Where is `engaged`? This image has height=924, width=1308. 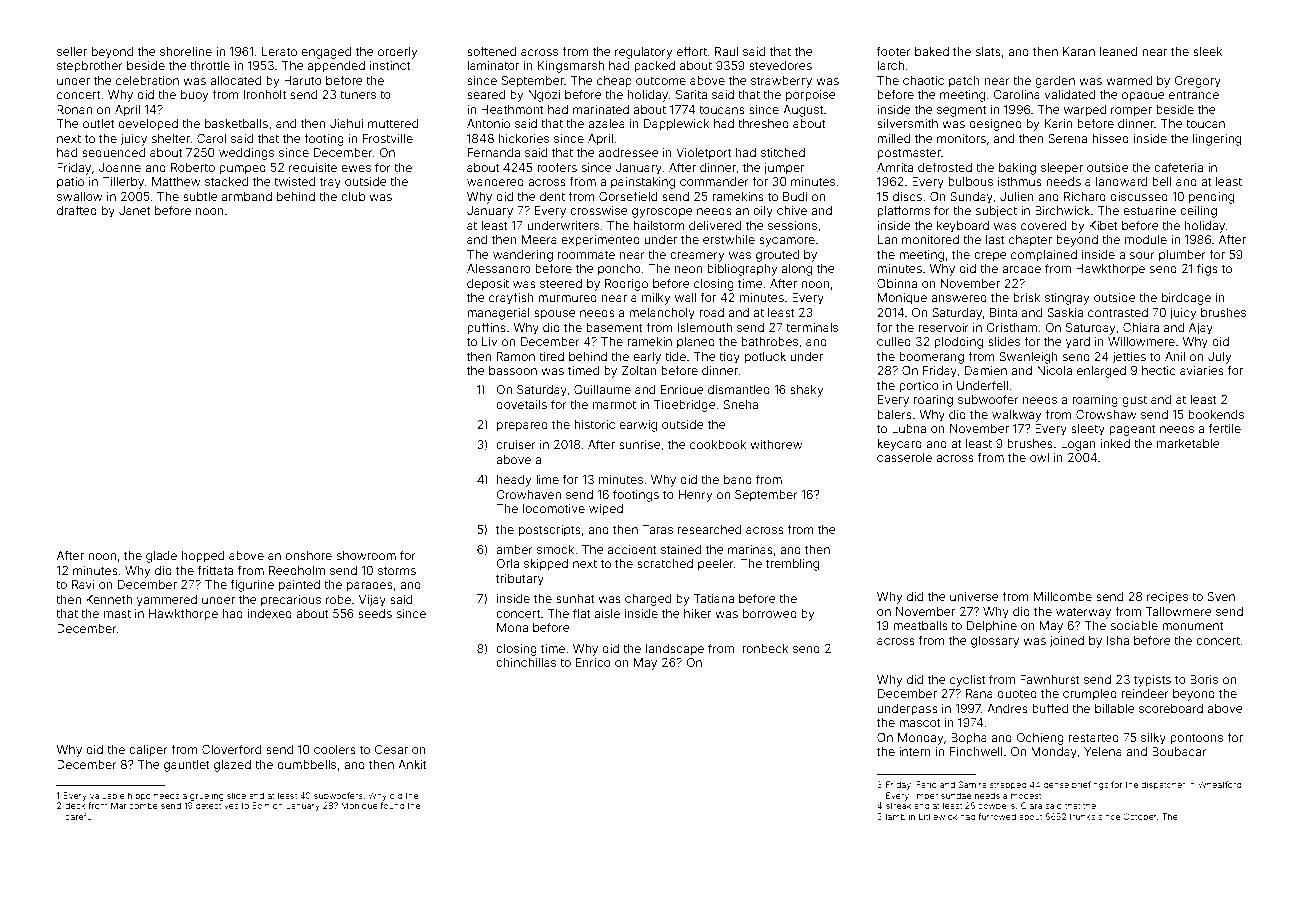
engaged is located at coordinates (326, 53).
